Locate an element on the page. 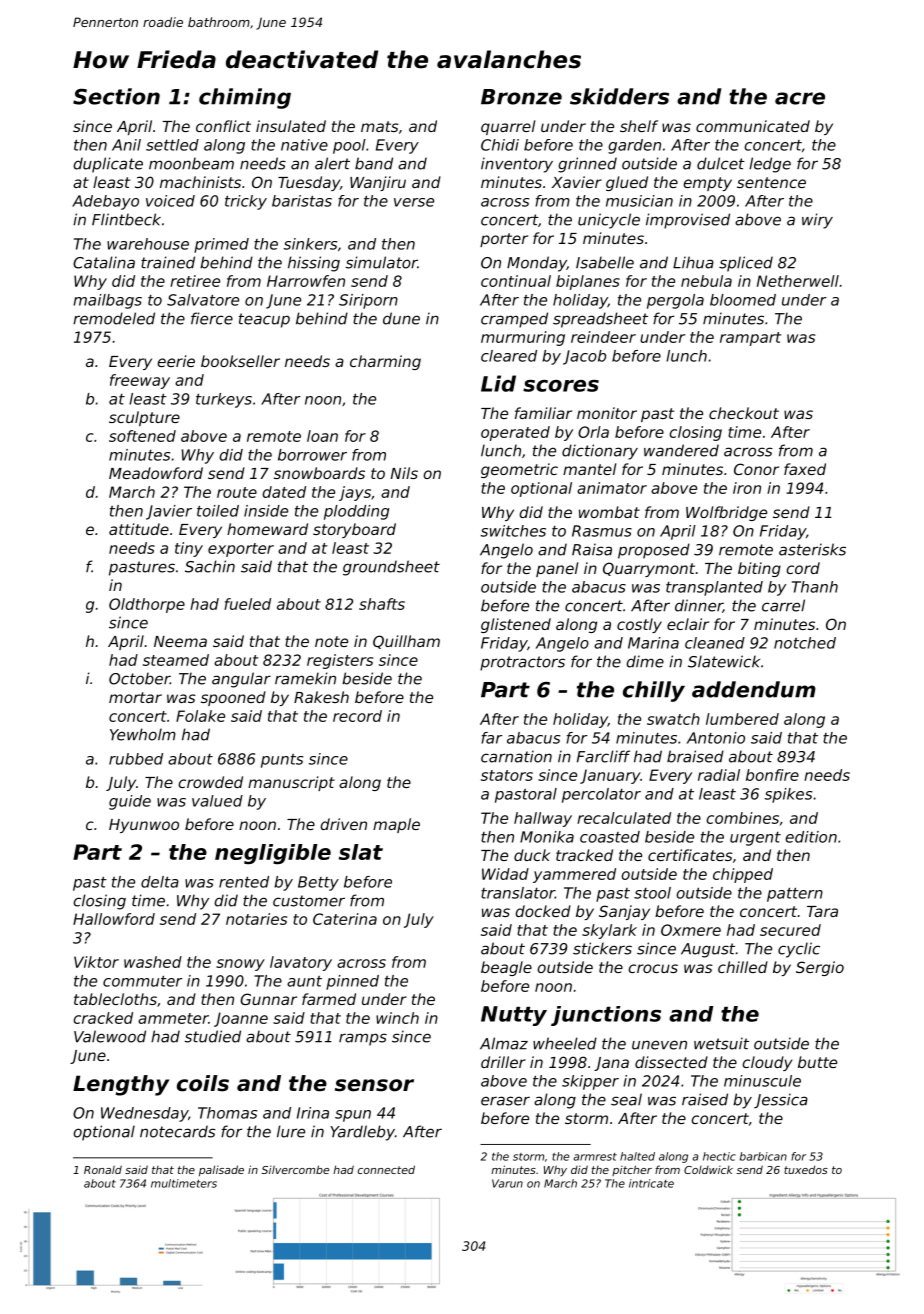  mortar is located at coordinates (135, 697).
